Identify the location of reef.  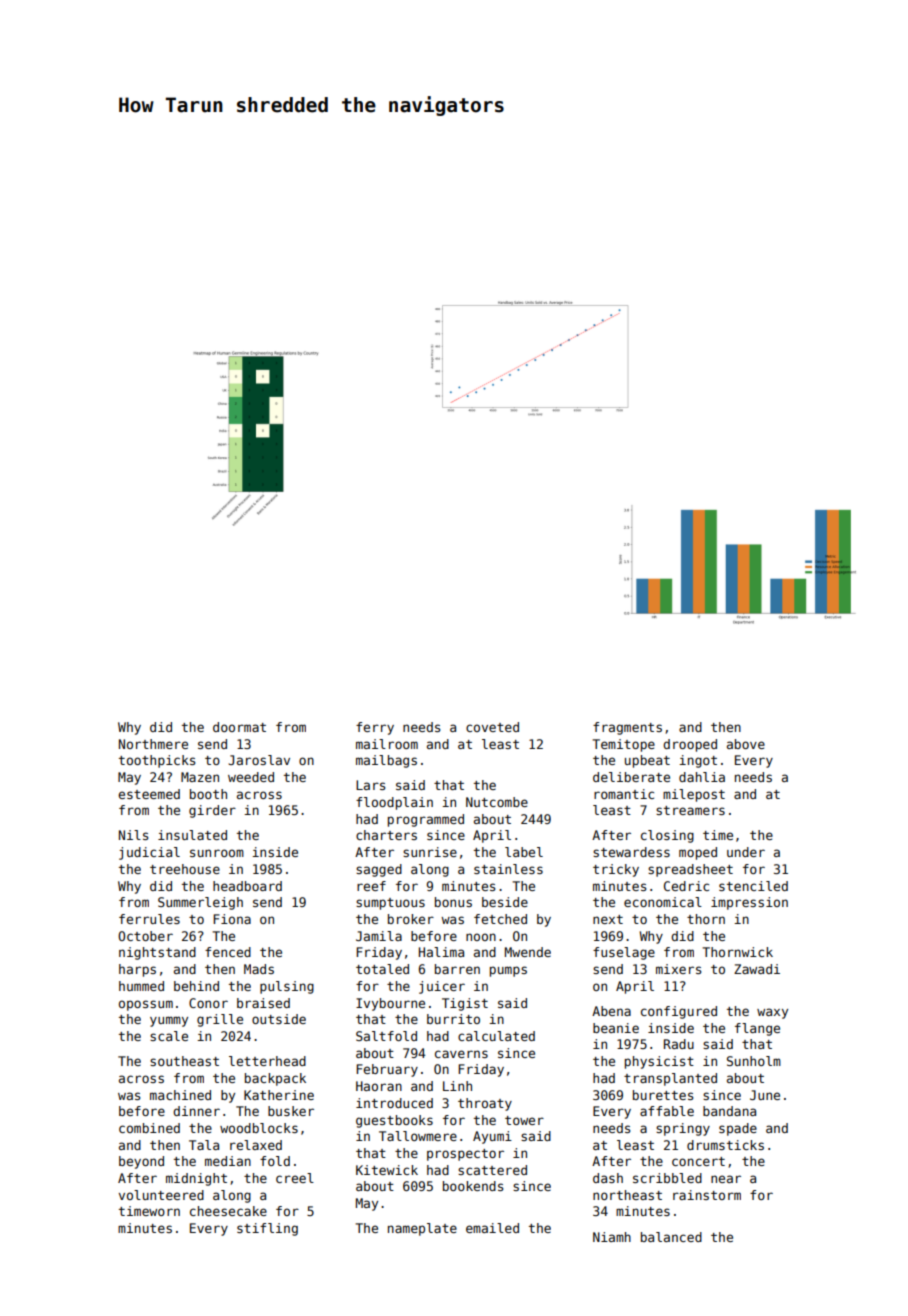
(371, 886).
